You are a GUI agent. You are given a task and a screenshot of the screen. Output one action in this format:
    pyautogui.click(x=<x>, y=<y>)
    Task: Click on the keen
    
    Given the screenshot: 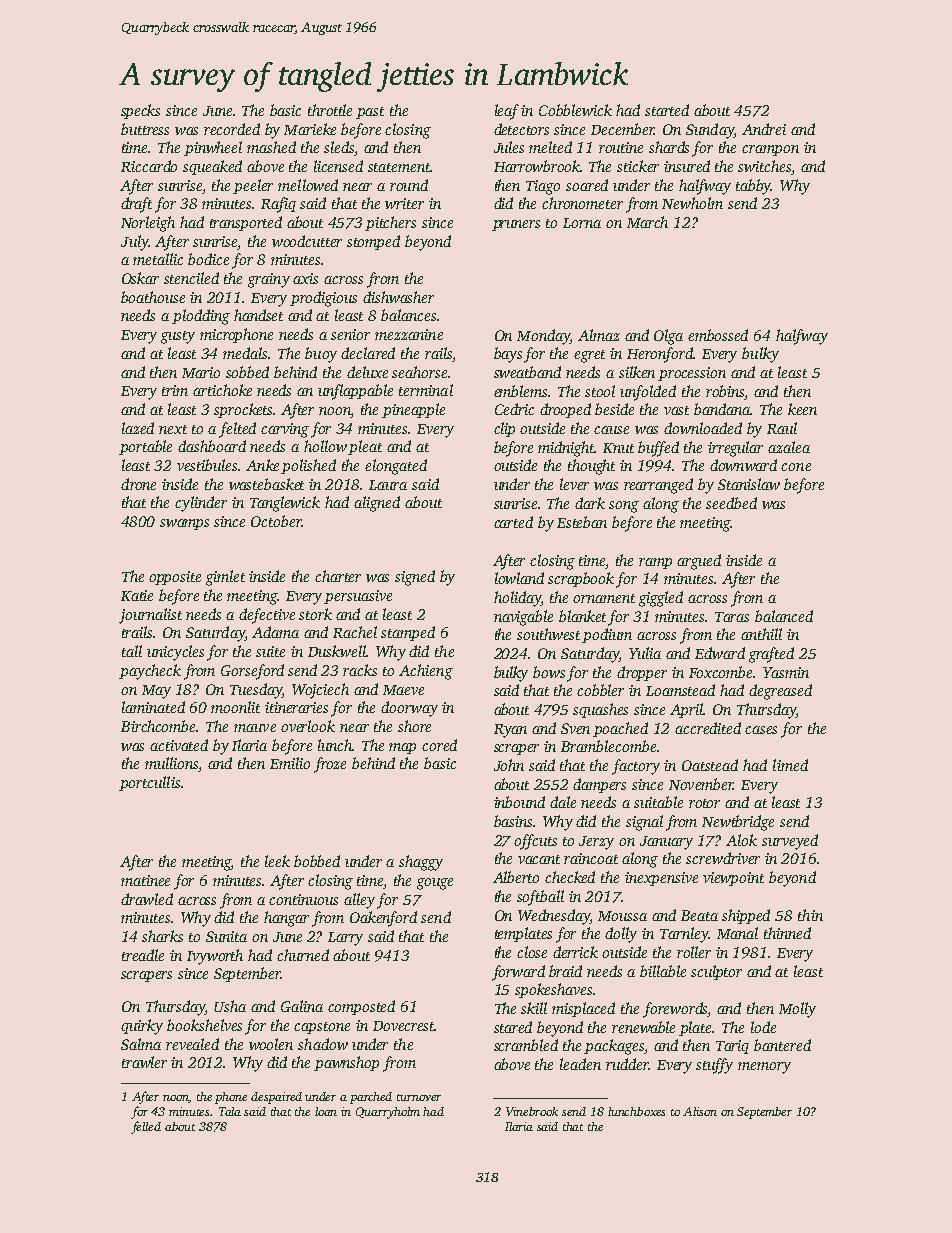 What is the action you would take?
    pyautogui.click(x=802, y=409)
